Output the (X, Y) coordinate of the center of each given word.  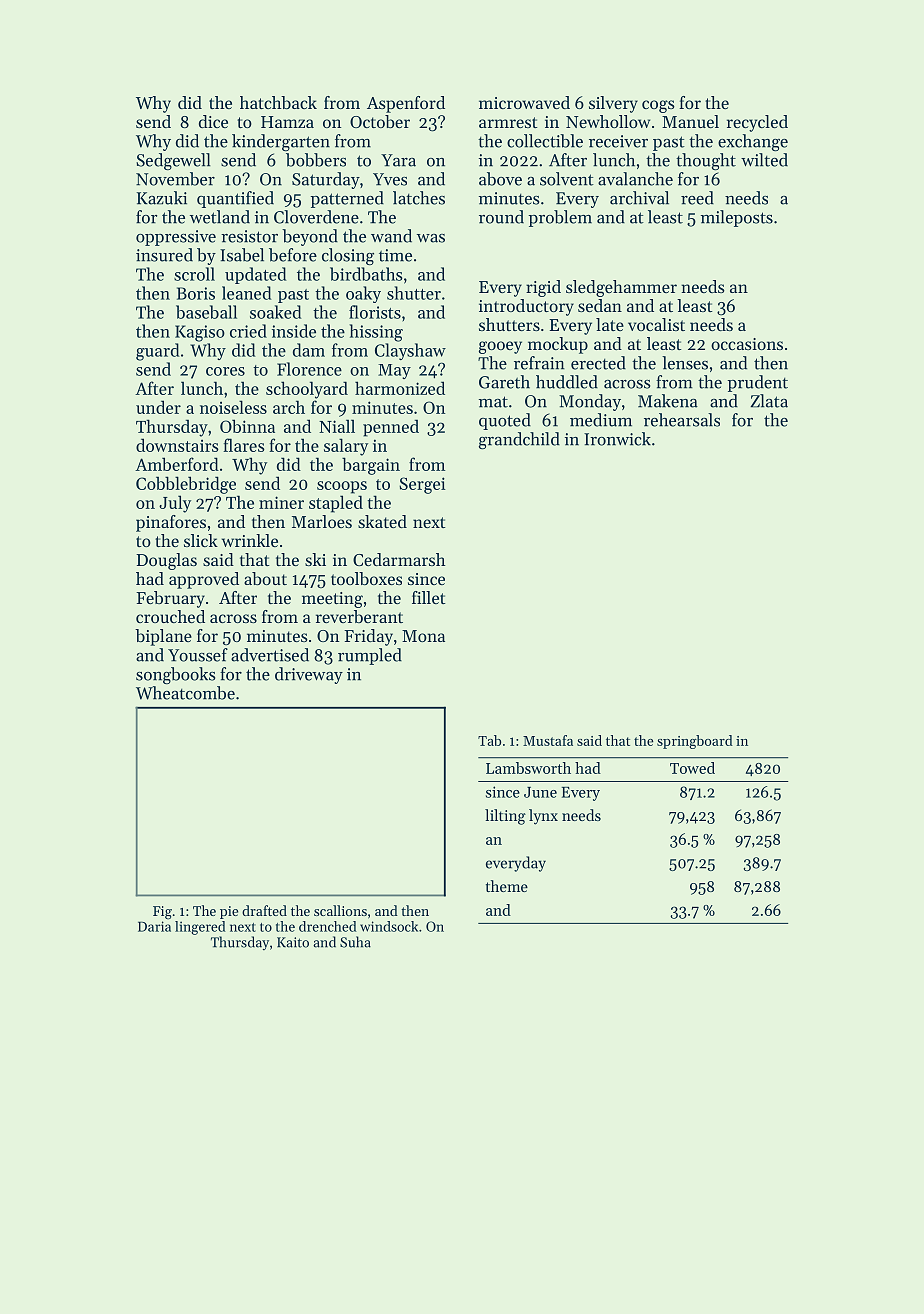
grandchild (519, 440)
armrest (508, 122)
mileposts (737, 218)
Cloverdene (316, 217)
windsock (389, 926)
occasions (747, 344)
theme (507, 886)
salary (346, 447)
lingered (200, 928)
